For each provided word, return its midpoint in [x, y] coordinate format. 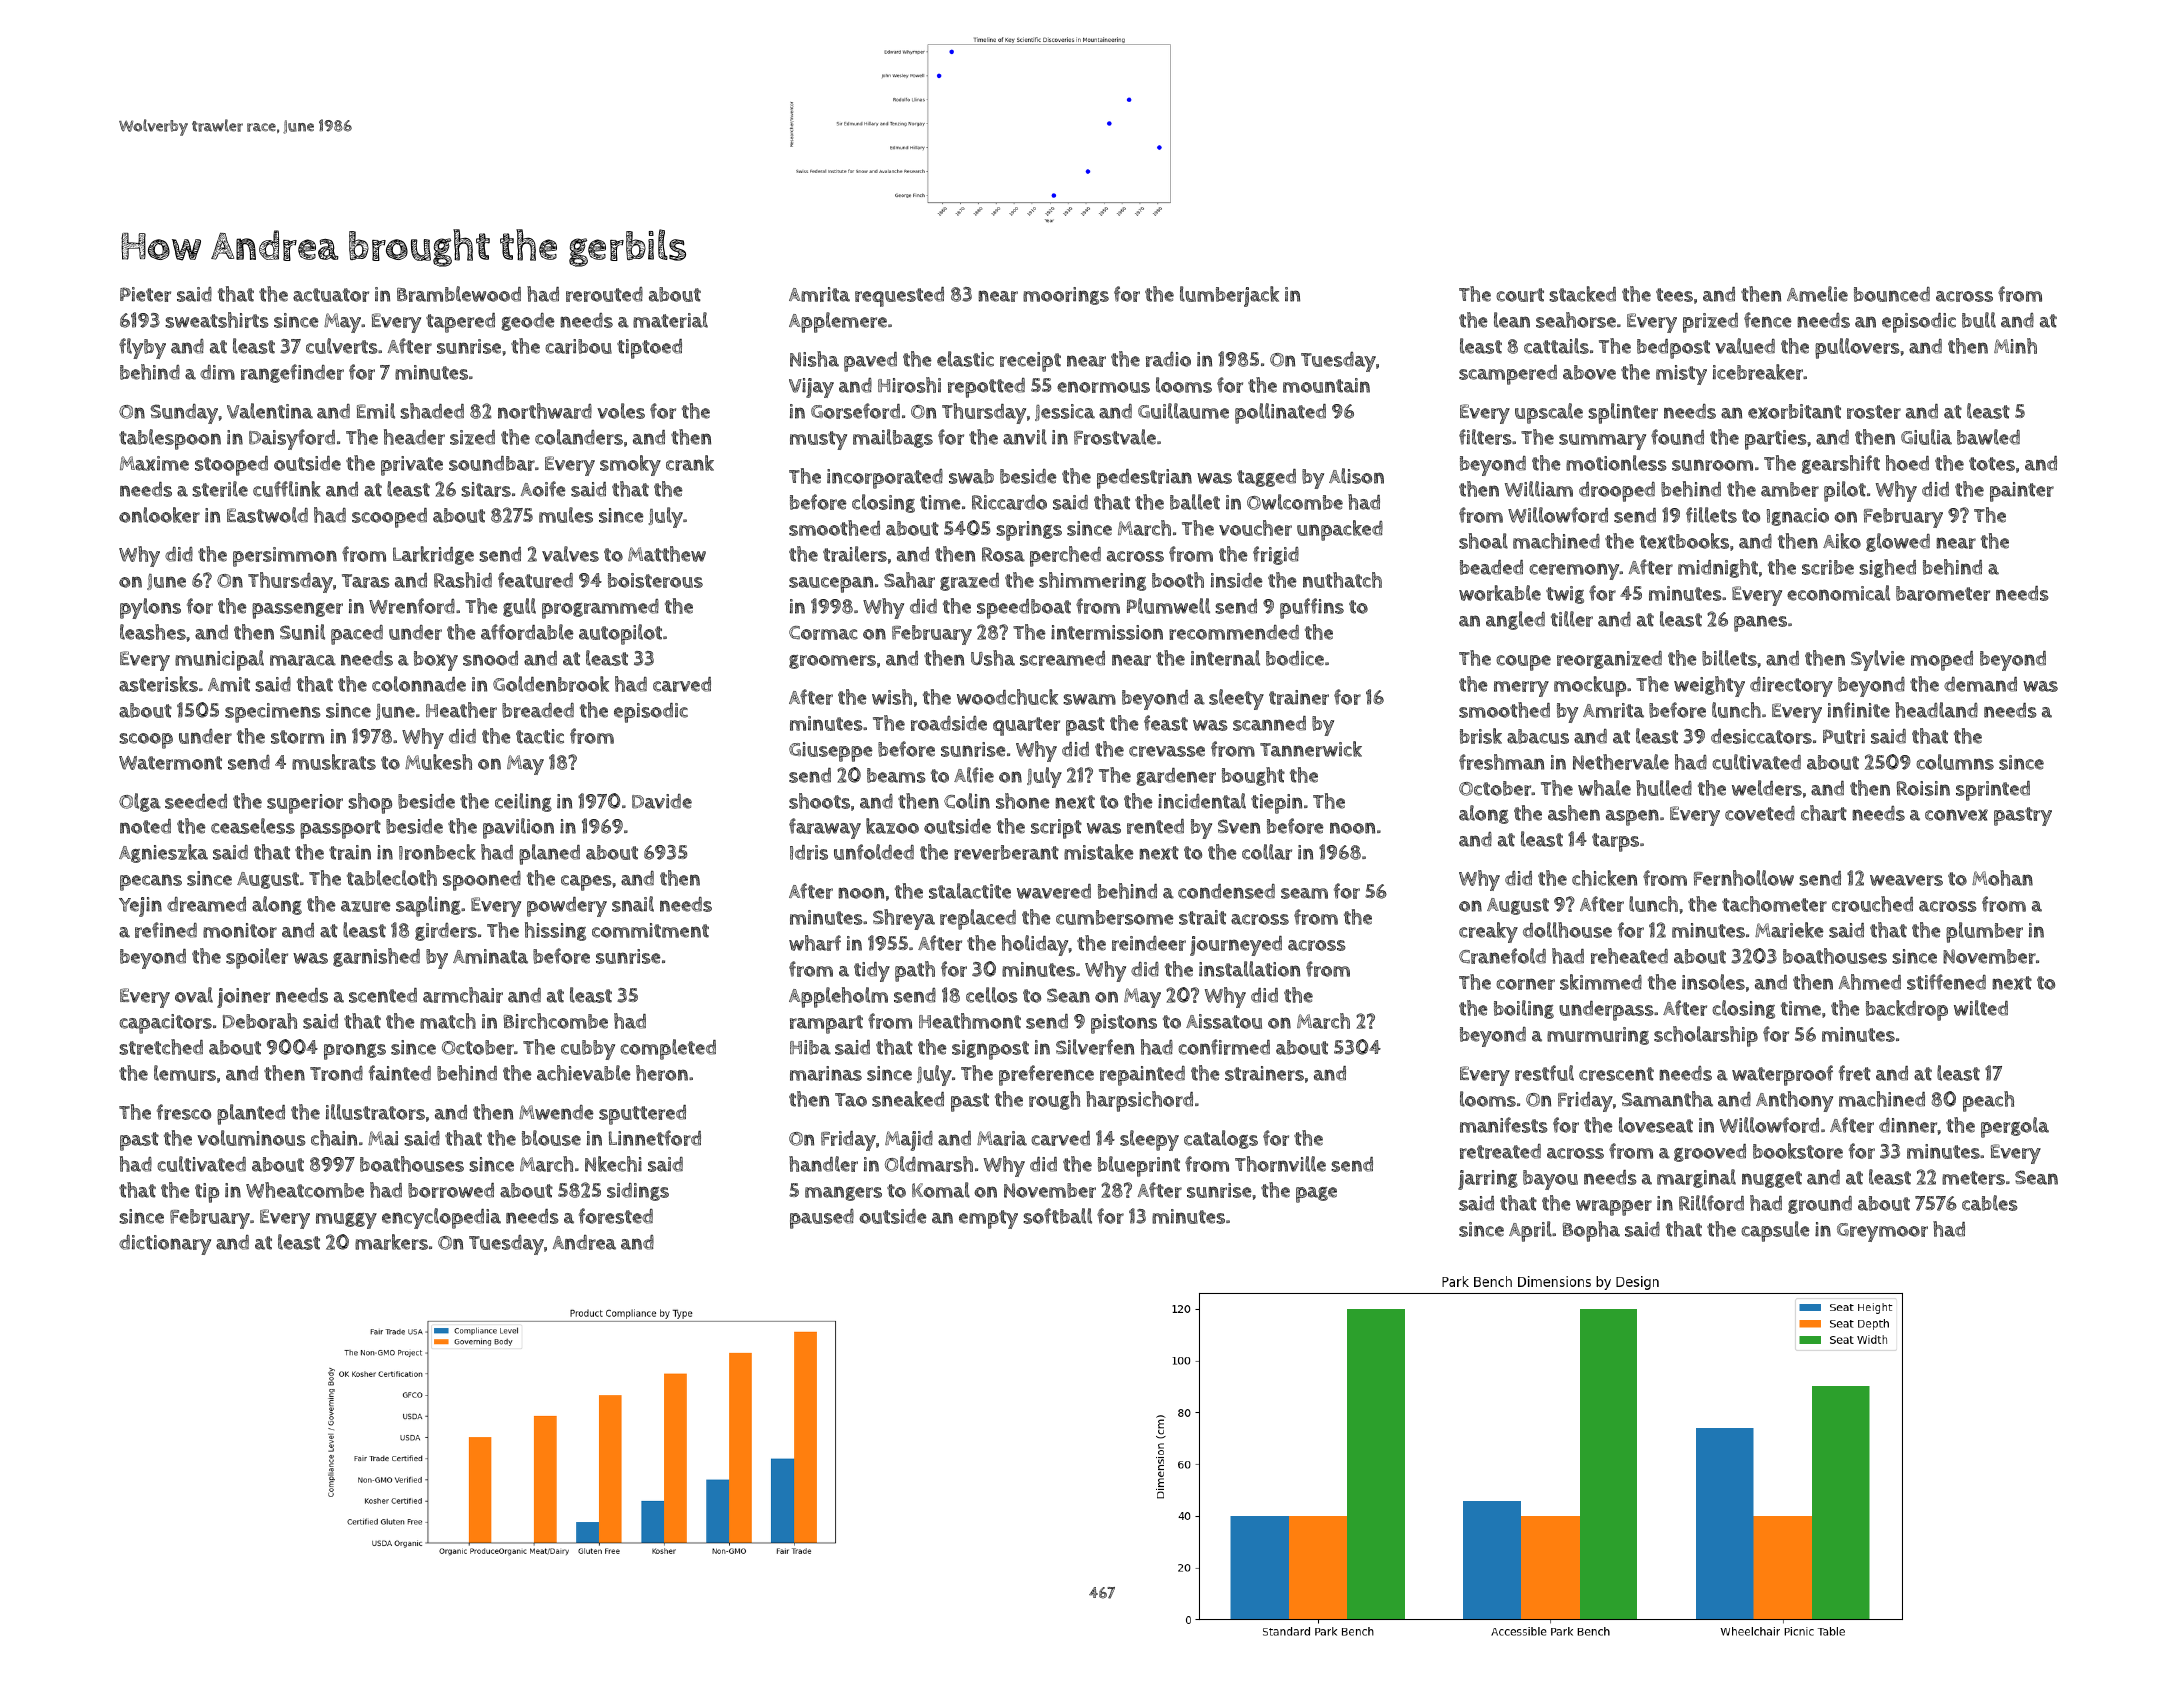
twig [1565, 595]
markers [391, 1242]
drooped [1617, 492]
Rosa [1003, 554]
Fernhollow [1744, 878]
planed [549, 854]
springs [1029, 531]
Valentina [270, 411]
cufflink [287, 489]
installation [1249, 969]
